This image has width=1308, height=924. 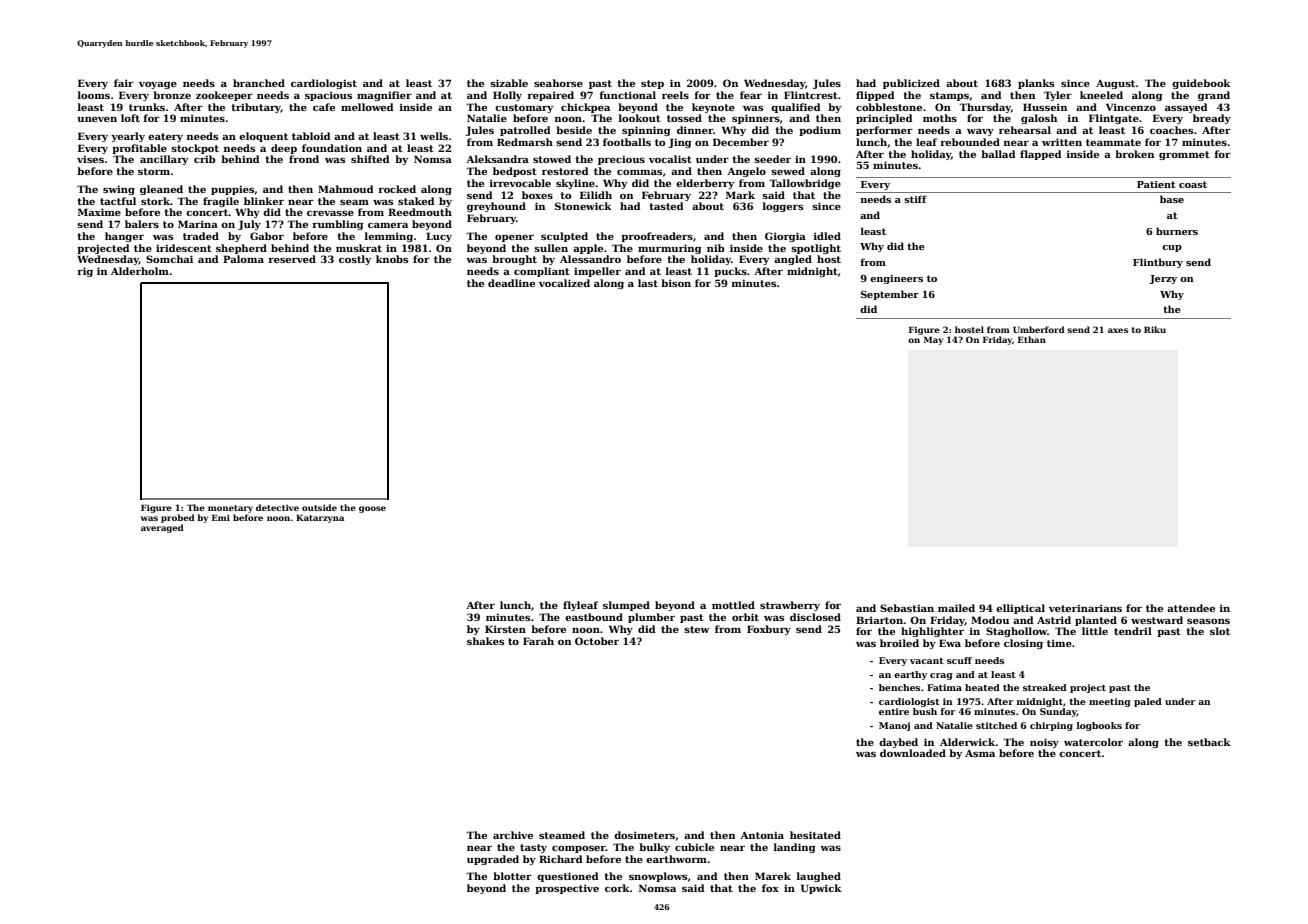 What do you see at coordinates (1191, 608) in the image?
I see `attendee` at bounding box center [1191, 608].
